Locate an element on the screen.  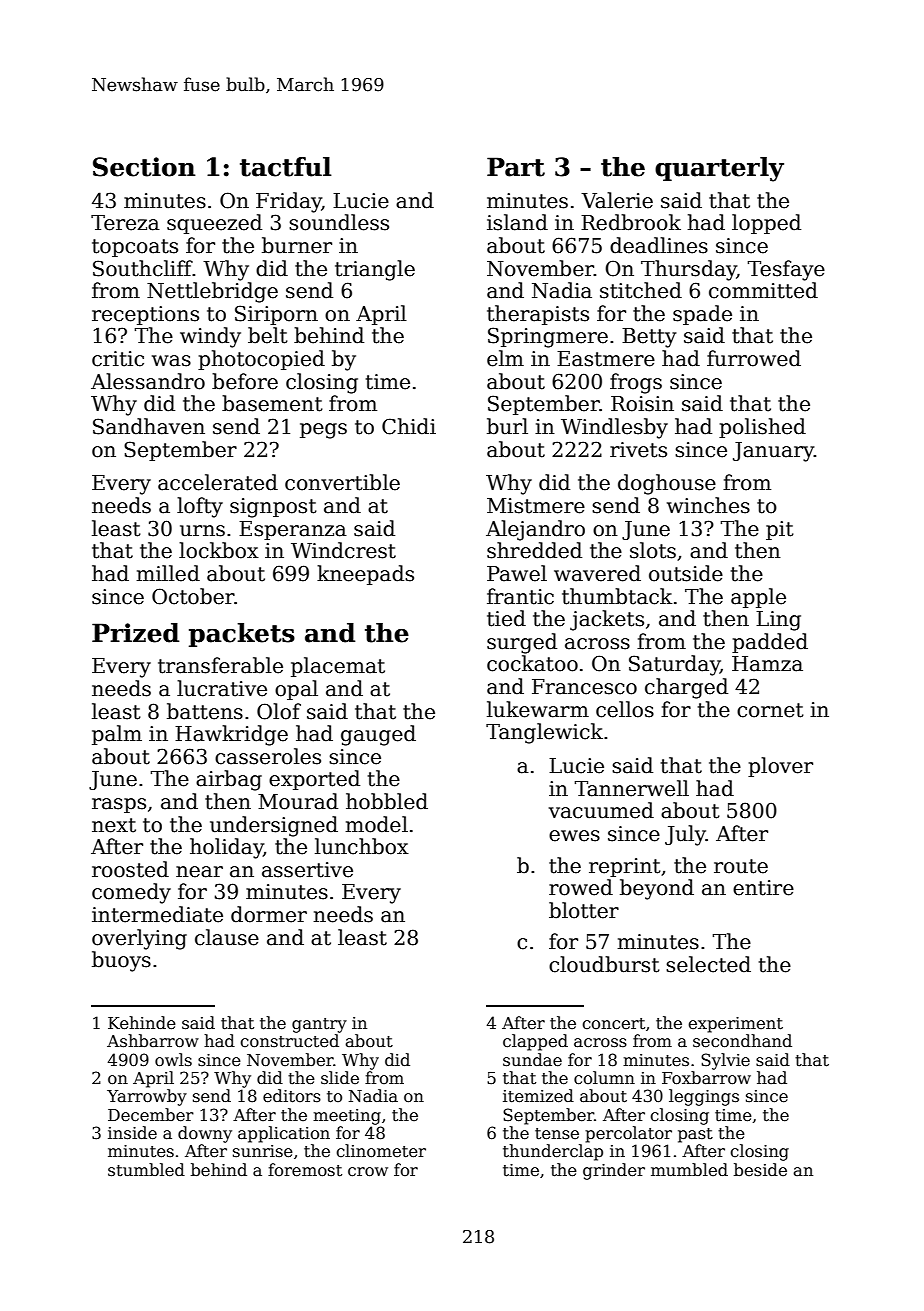
pegs is located at coordinates (323, 431).
